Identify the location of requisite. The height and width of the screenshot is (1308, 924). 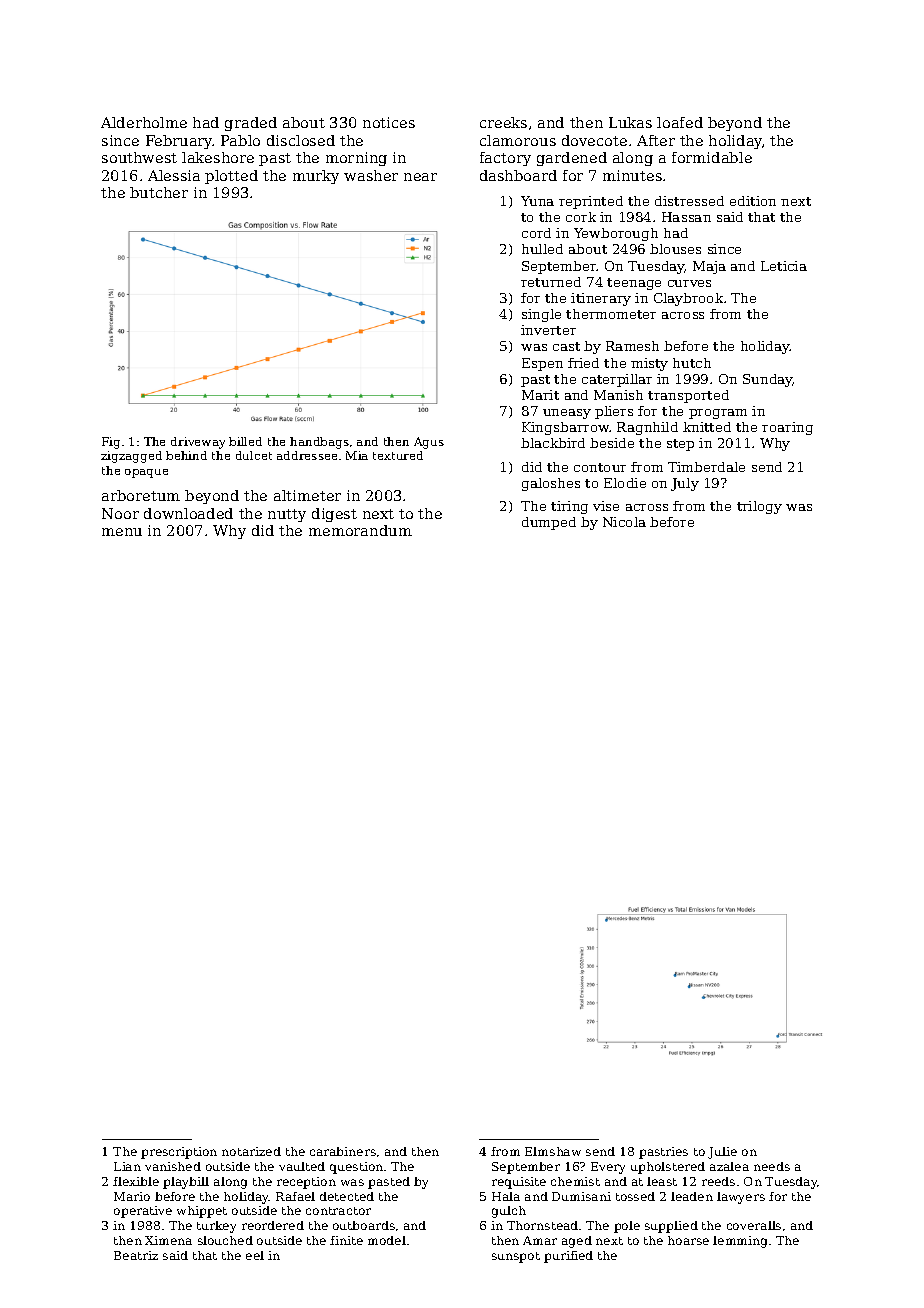
(519, 1183).
